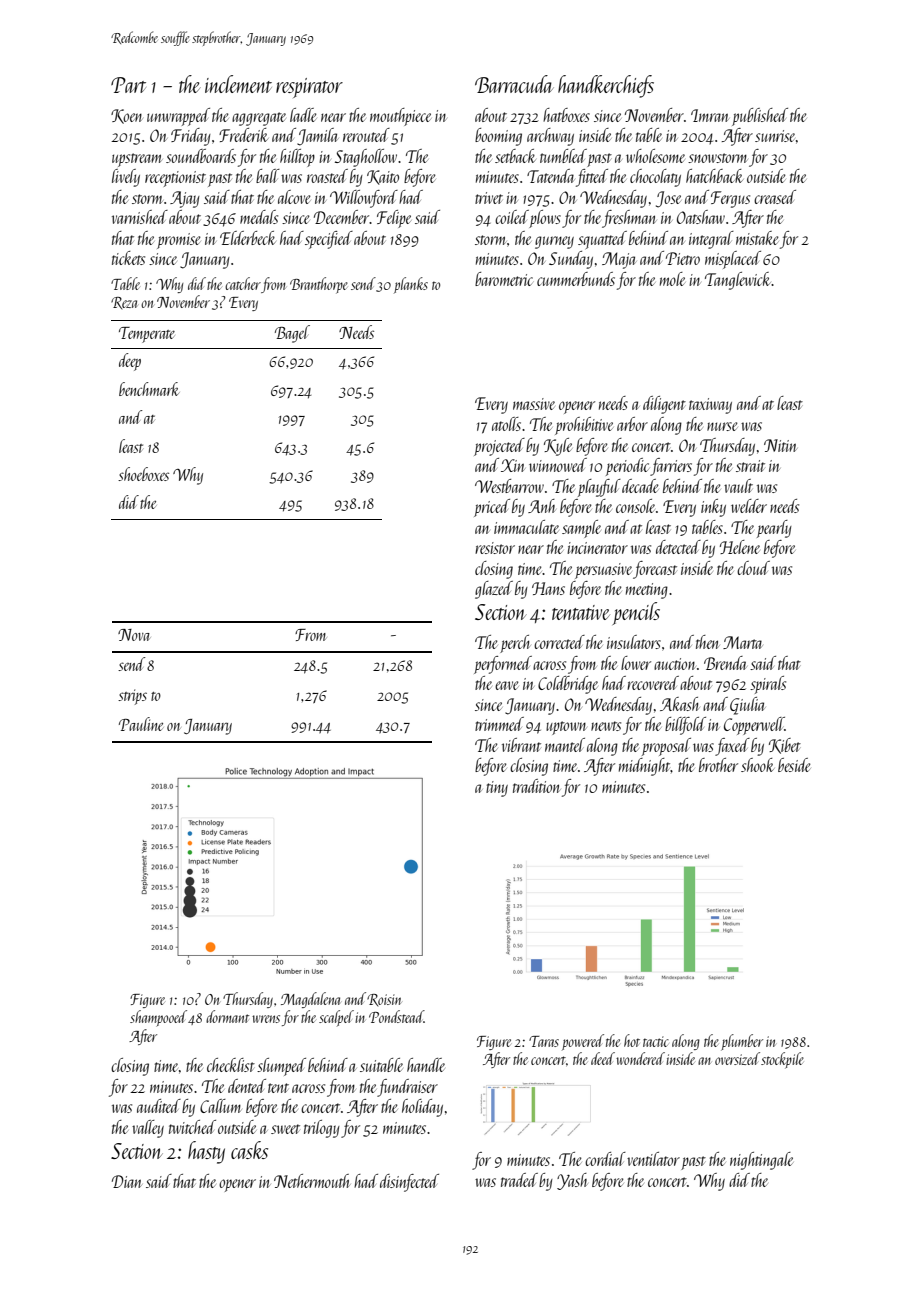 This screenshot has width=924, height=1308. I want to click on medals, so click(259, 217).
